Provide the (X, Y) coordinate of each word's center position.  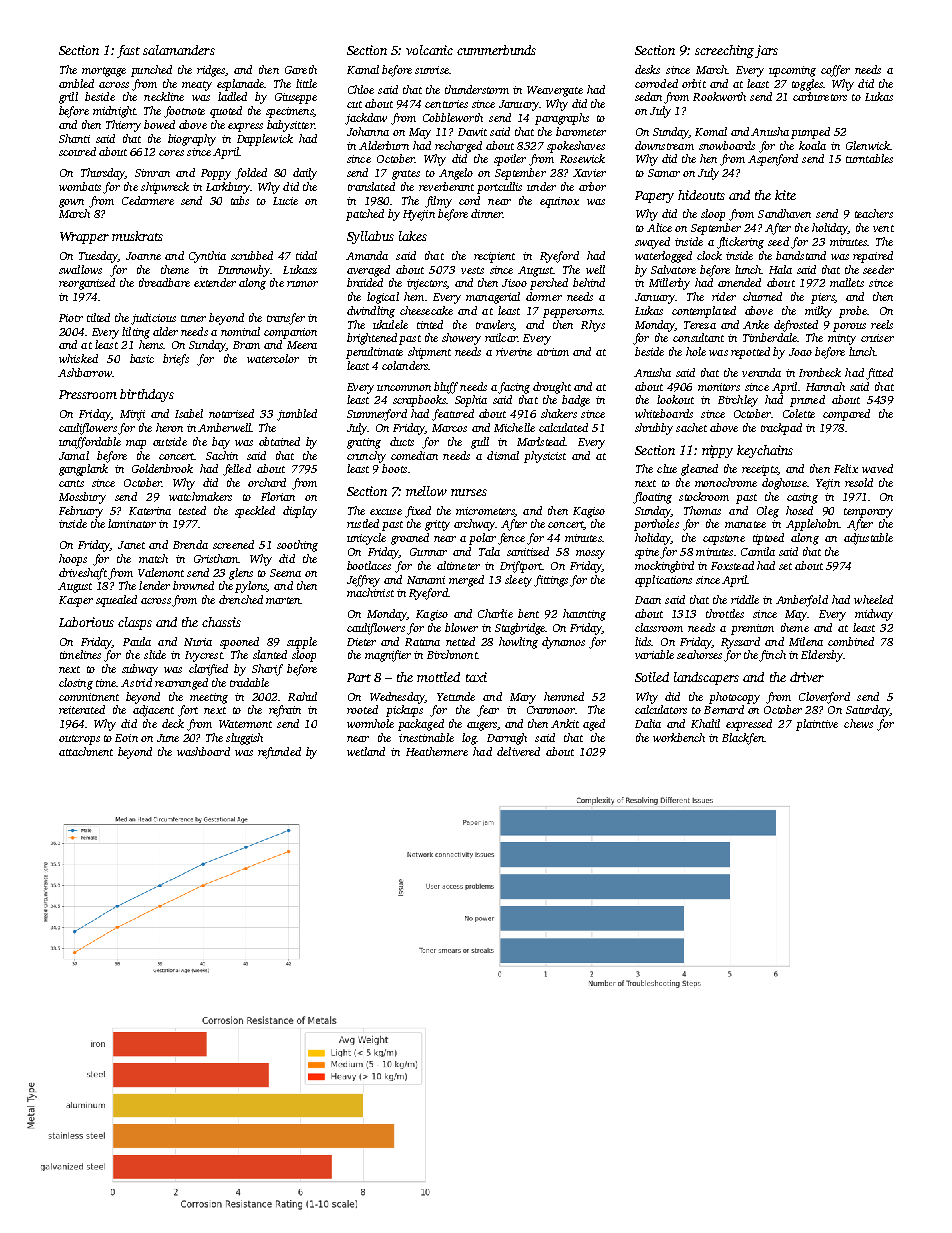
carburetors (820, 96)
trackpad (781, 429)
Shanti (74, 138)
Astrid (136, 682)
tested (192, 510)
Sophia (471, 401)
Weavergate (555, 91)
